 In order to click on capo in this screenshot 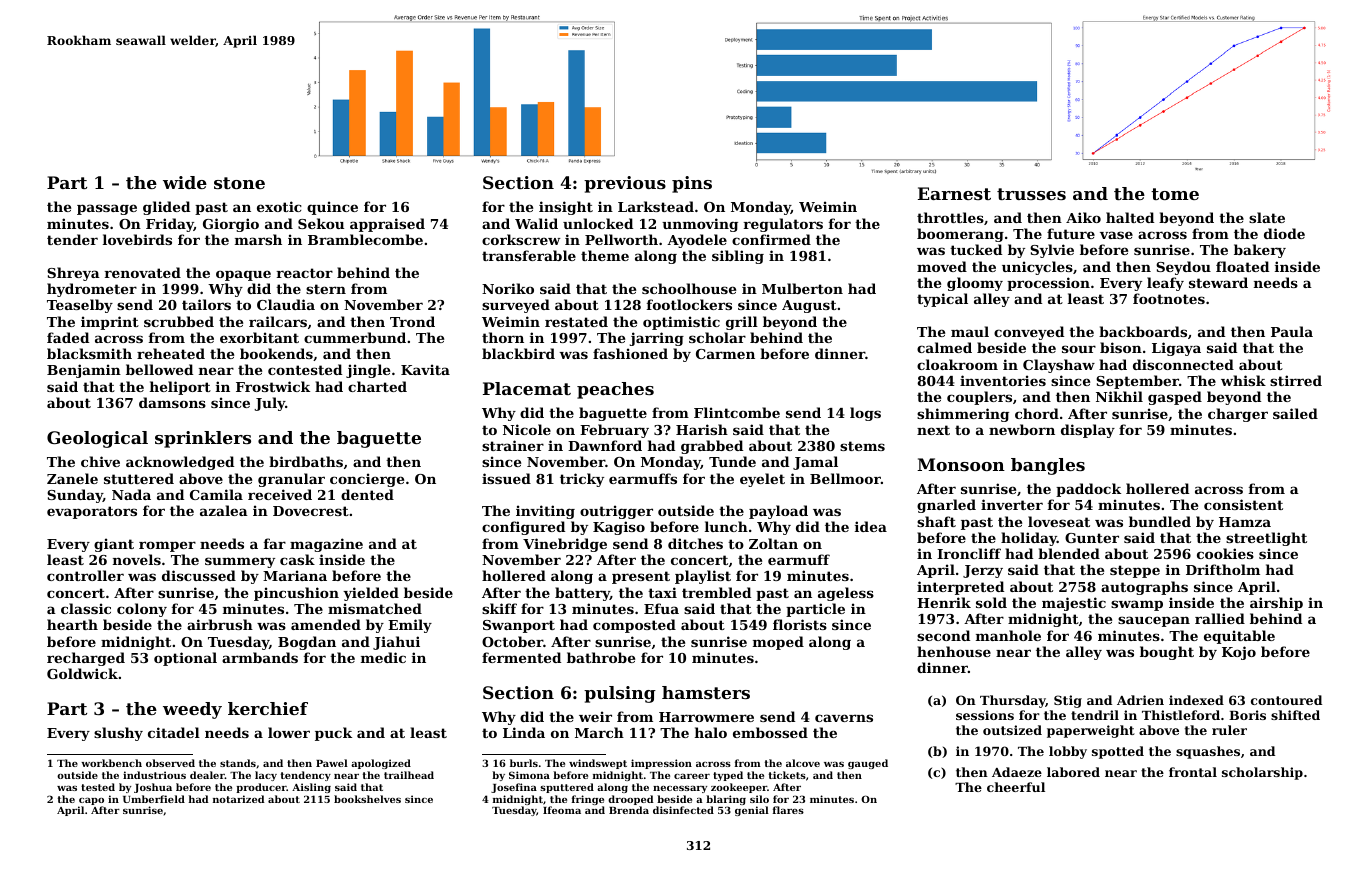, I will do `click(91, 801)`.
